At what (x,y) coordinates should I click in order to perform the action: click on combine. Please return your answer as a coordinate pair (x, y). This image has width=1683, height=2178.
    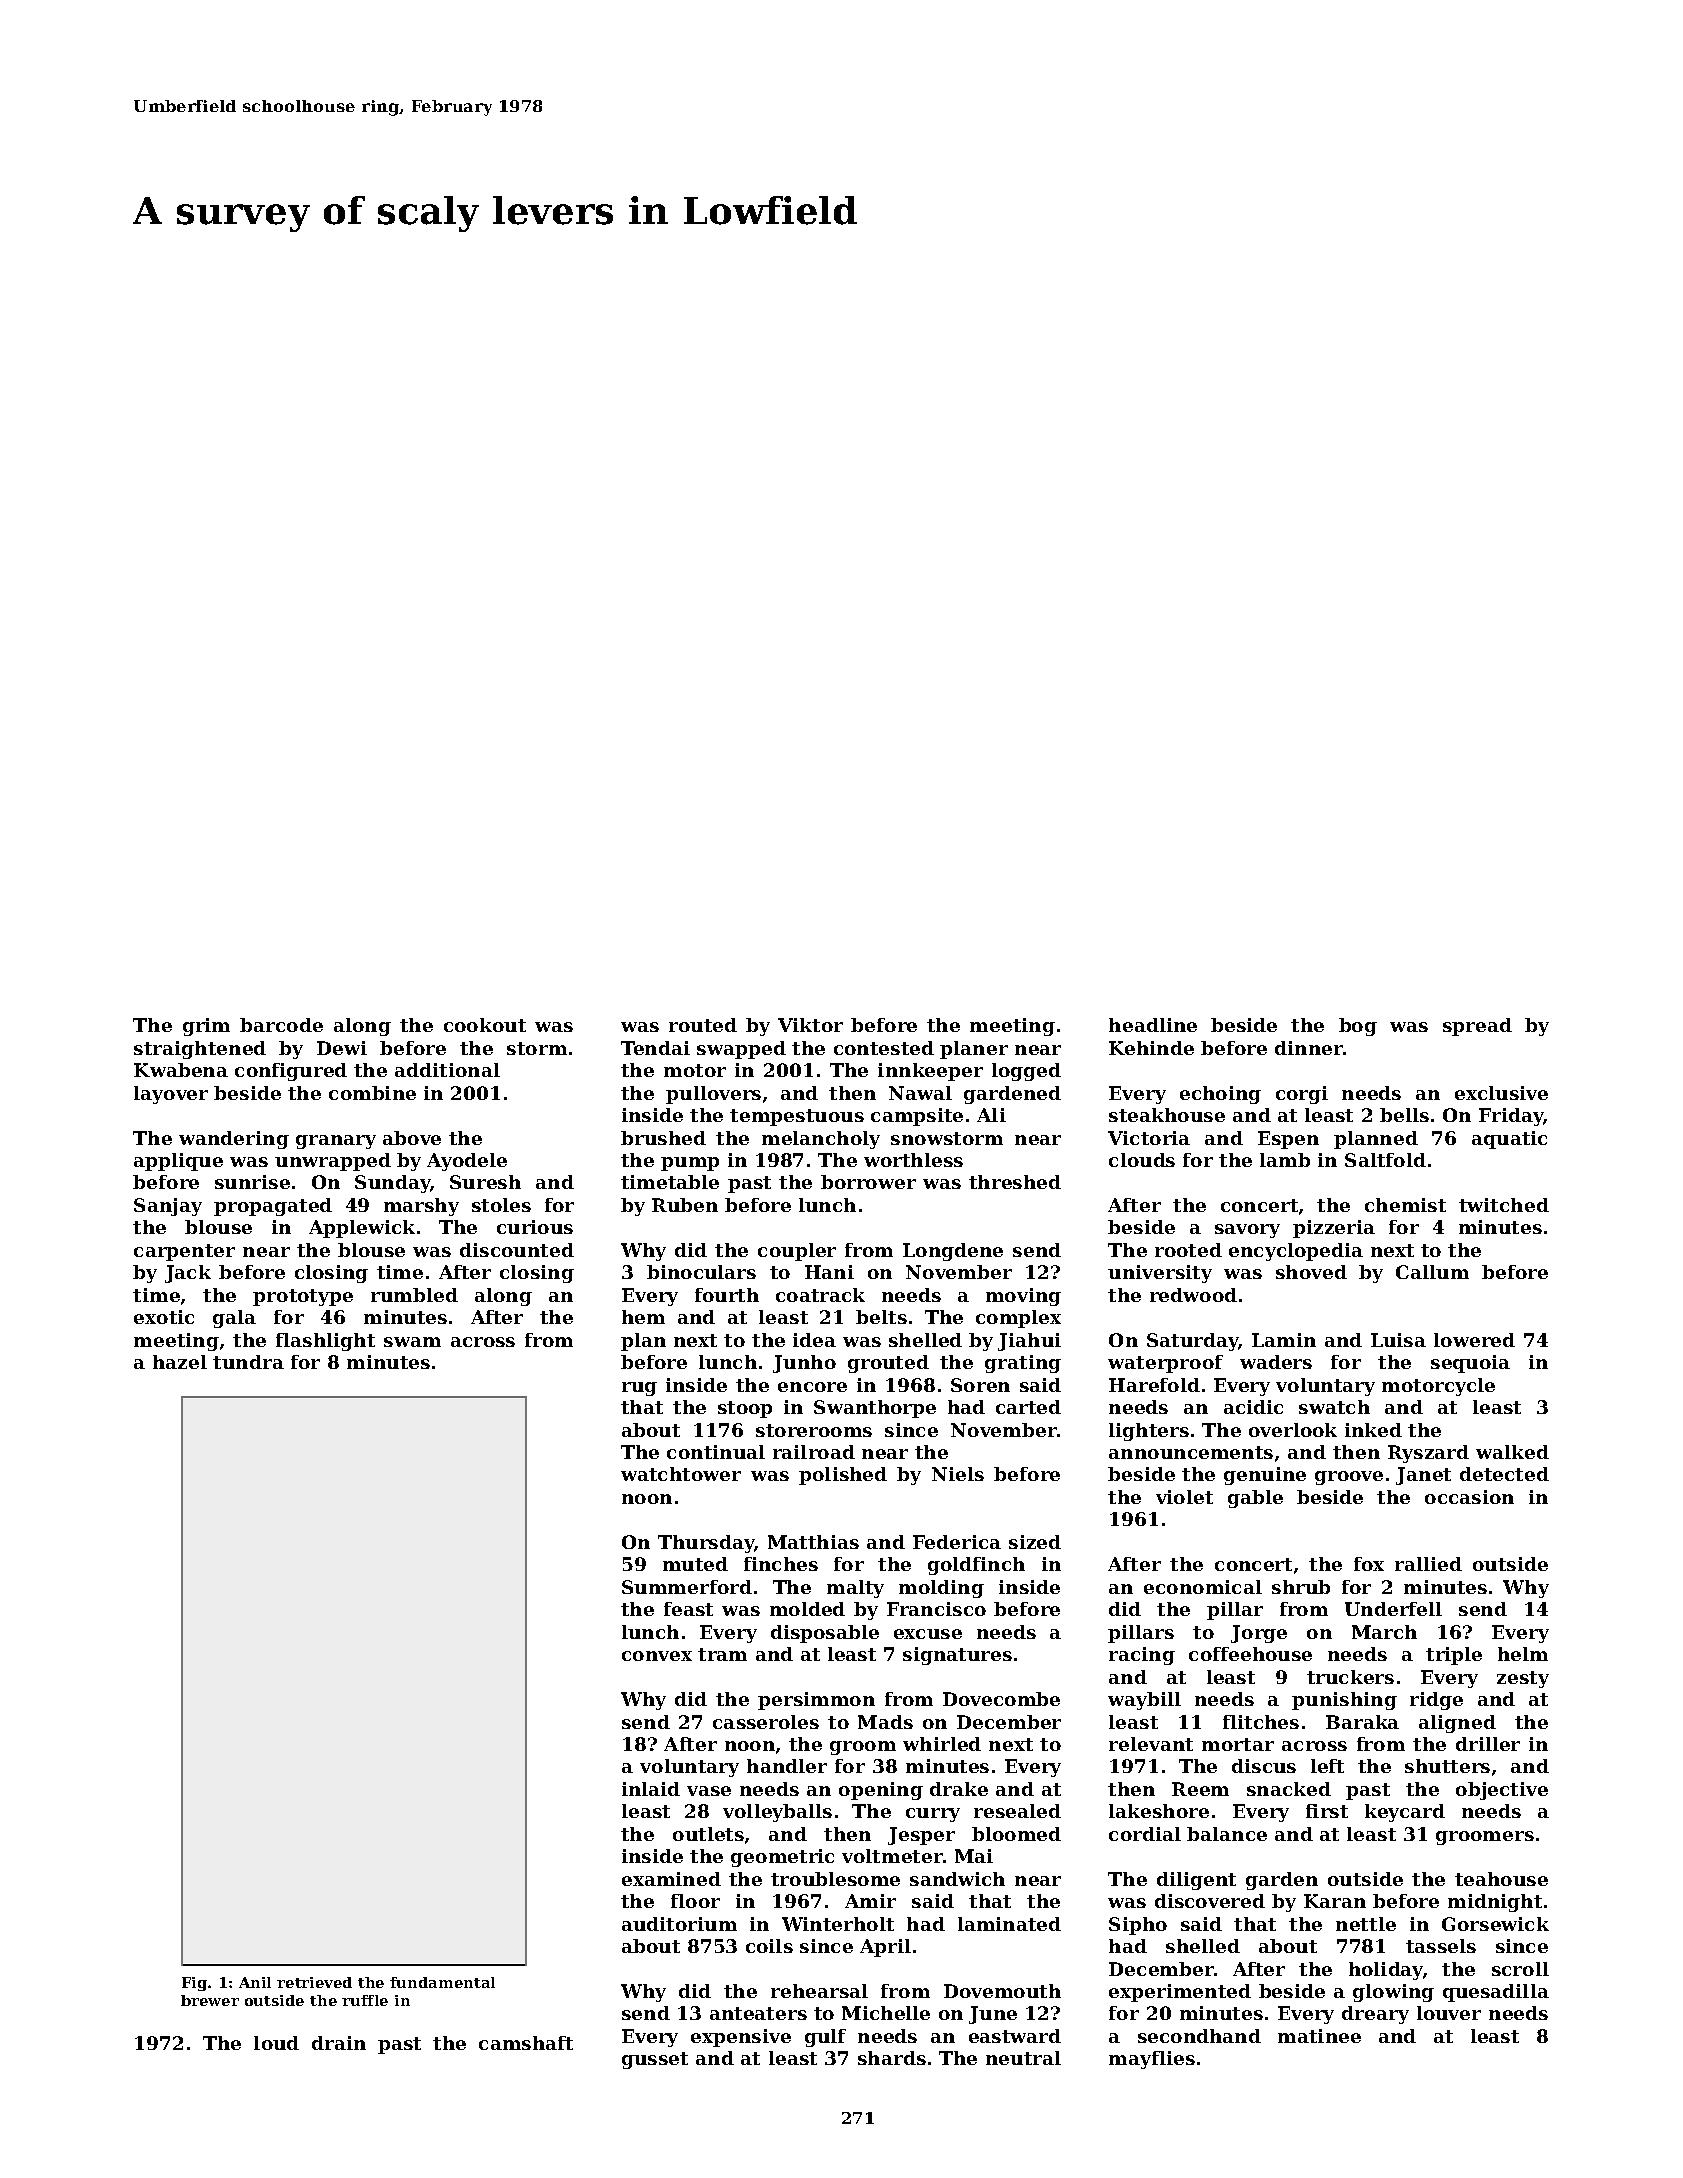
    Looking at the image, I should click on (372, 1093).
